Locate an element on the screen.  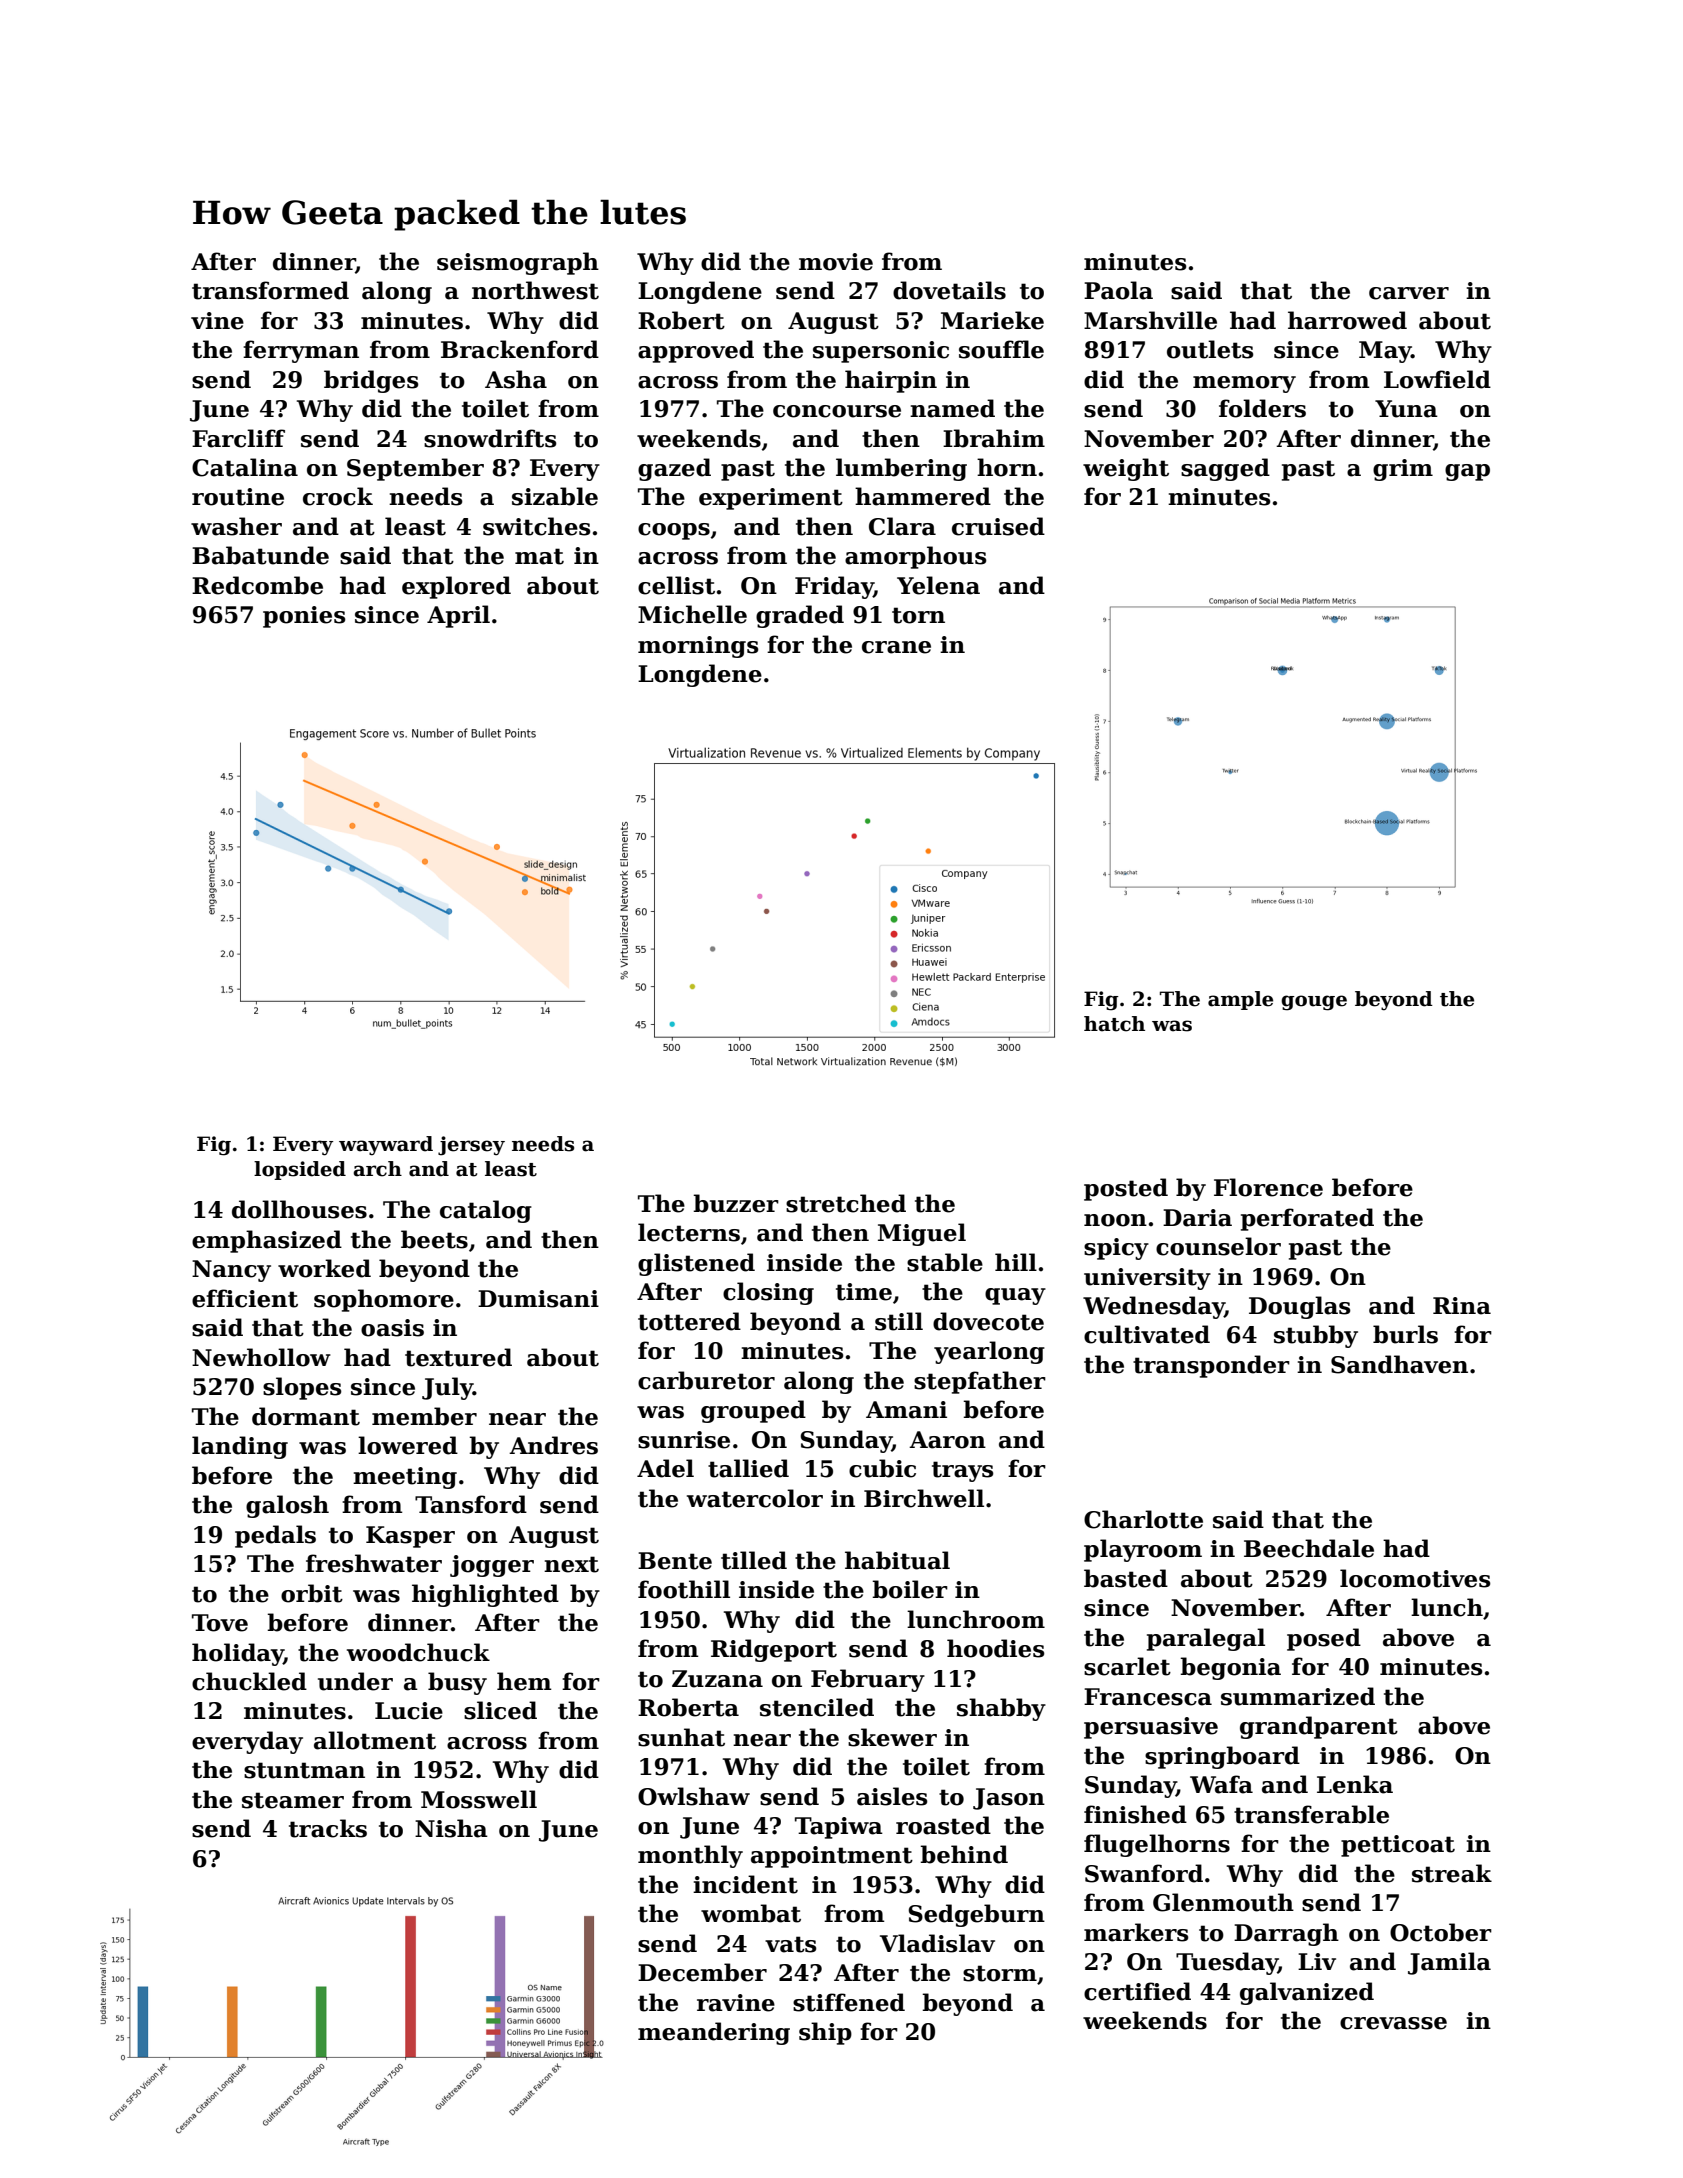
gouge is located at coordinates (1314, 1003).
